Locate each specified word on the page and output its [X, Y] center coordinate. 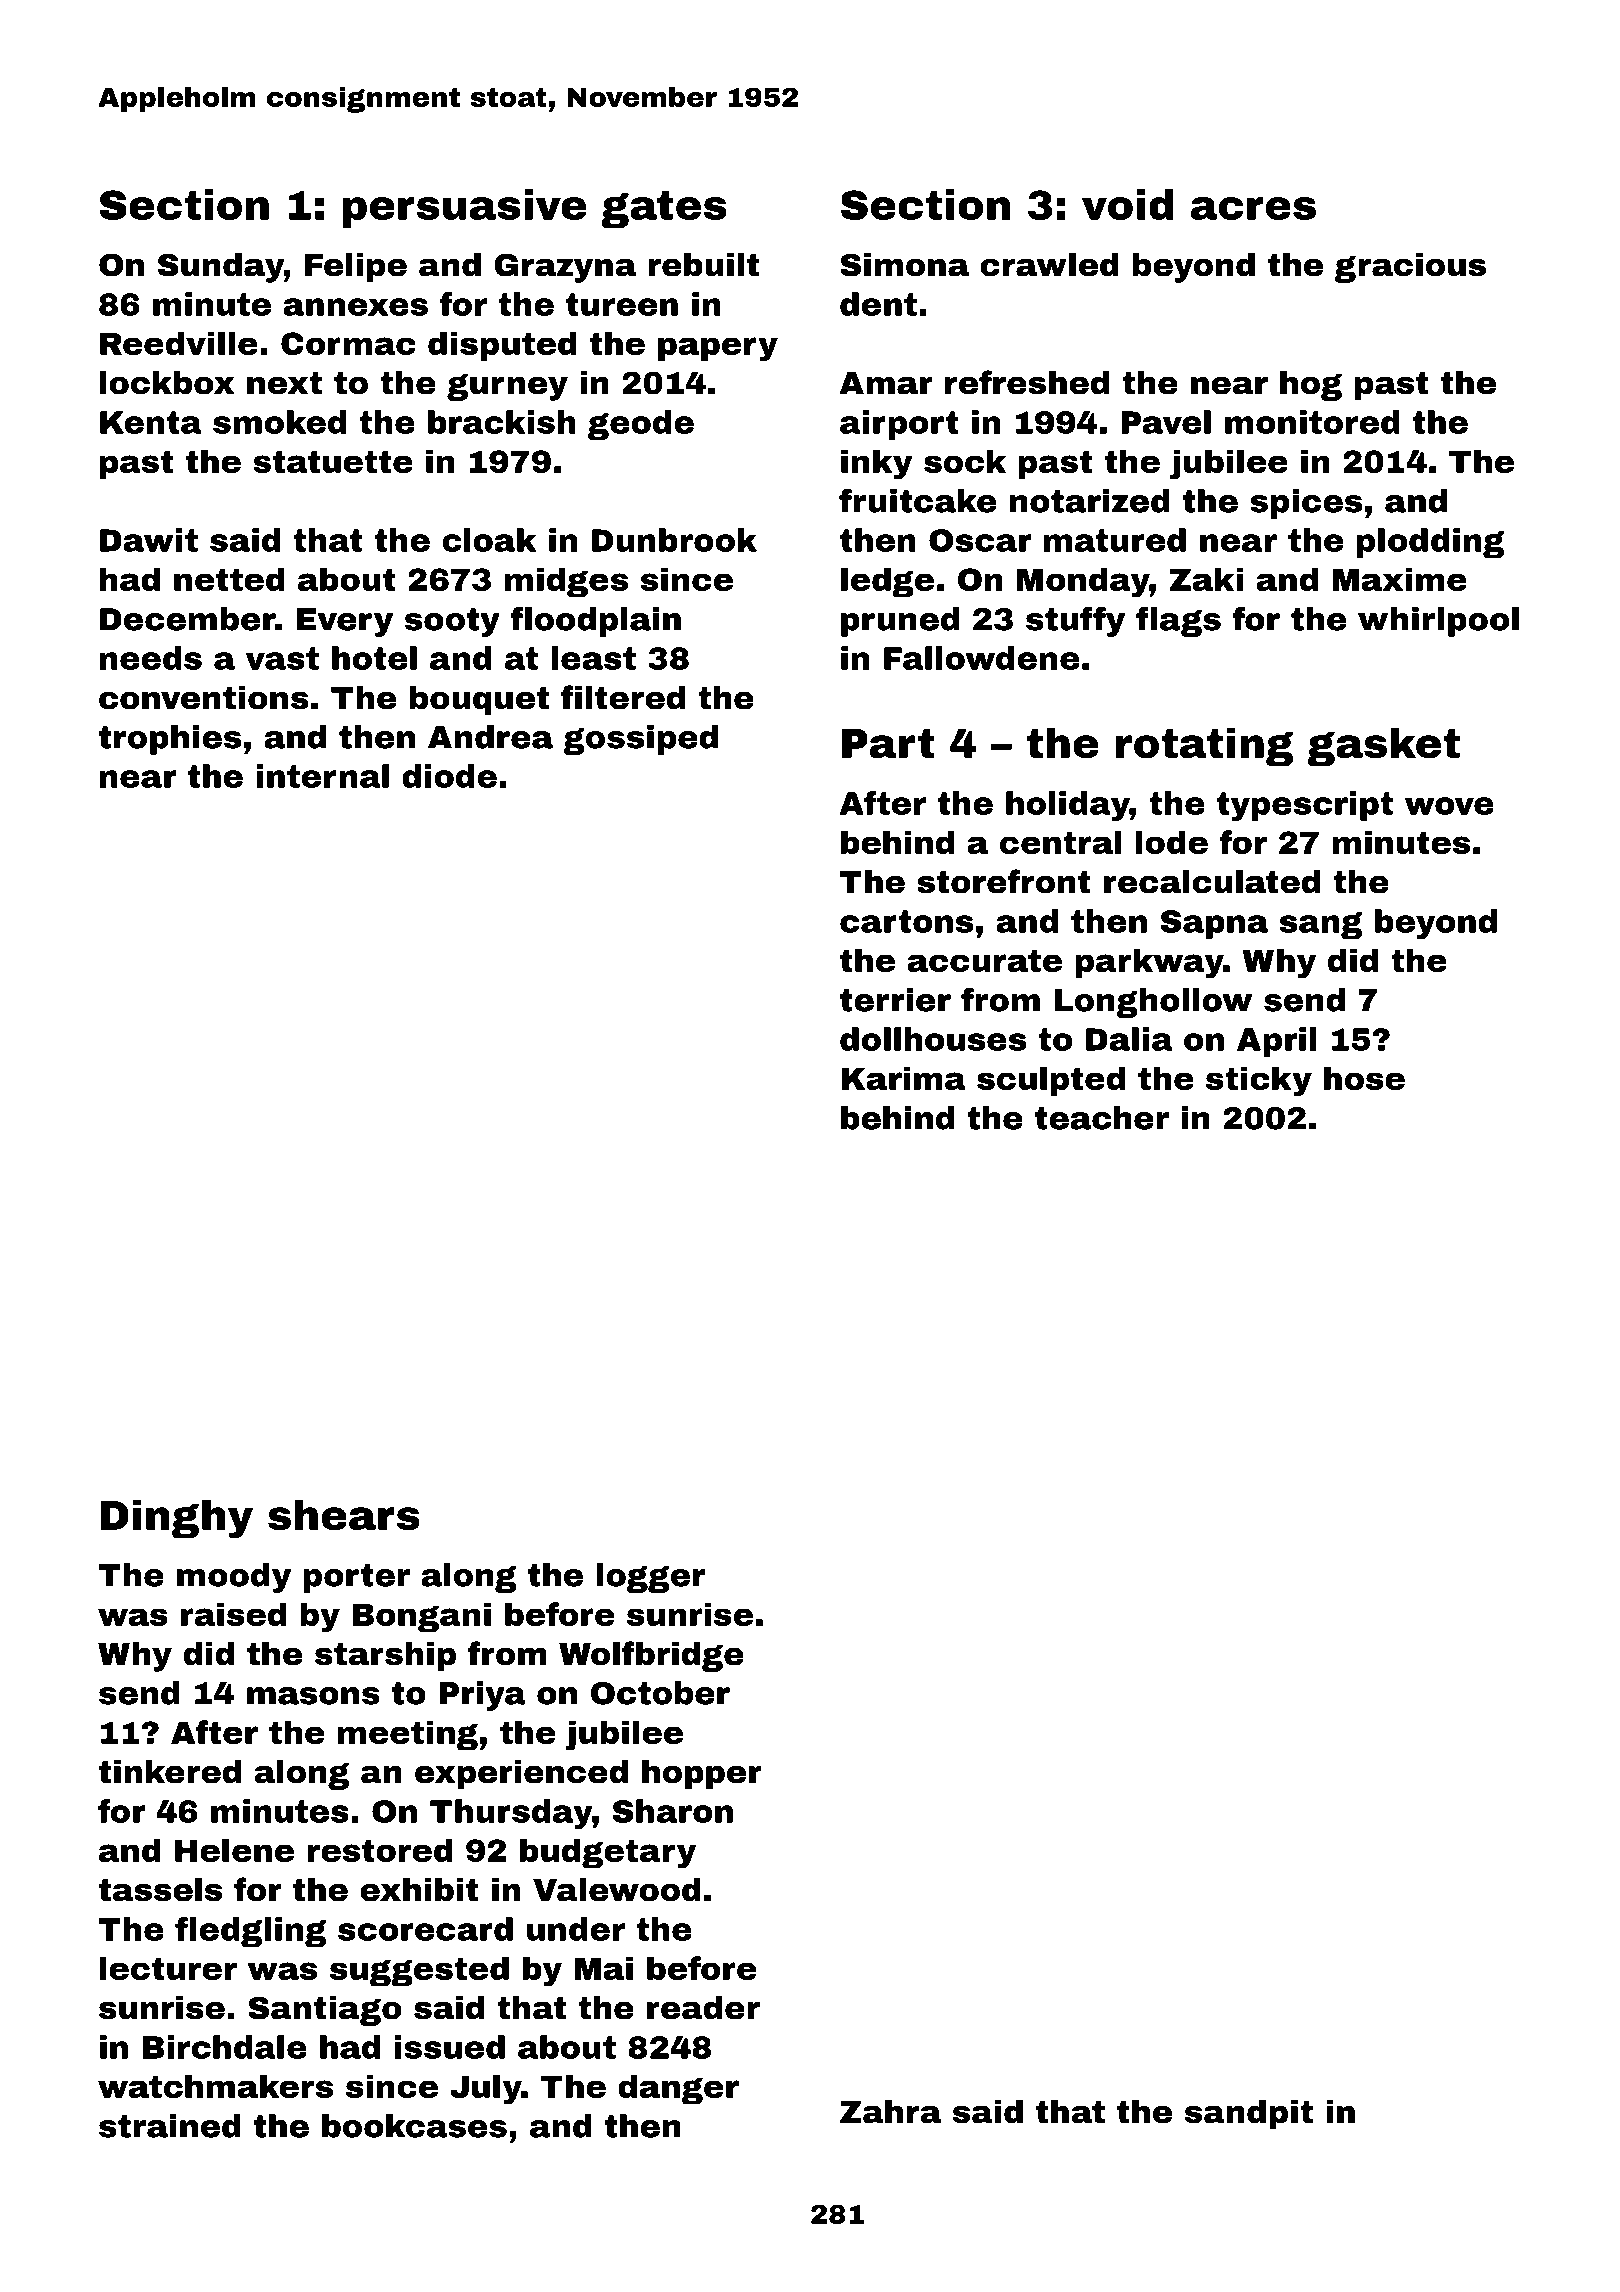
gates [664, 209]
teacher [1102, 1118]
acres [1253, 208]
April [1277, 1042]
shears [344, 1514]
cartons [906, 921]
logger [650, 1578]
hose [1364, 1078]
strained [170, 2126]
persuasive [464, 208]
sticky [1259, 1081]
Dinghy [177, 1519]
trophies [170, 740]
